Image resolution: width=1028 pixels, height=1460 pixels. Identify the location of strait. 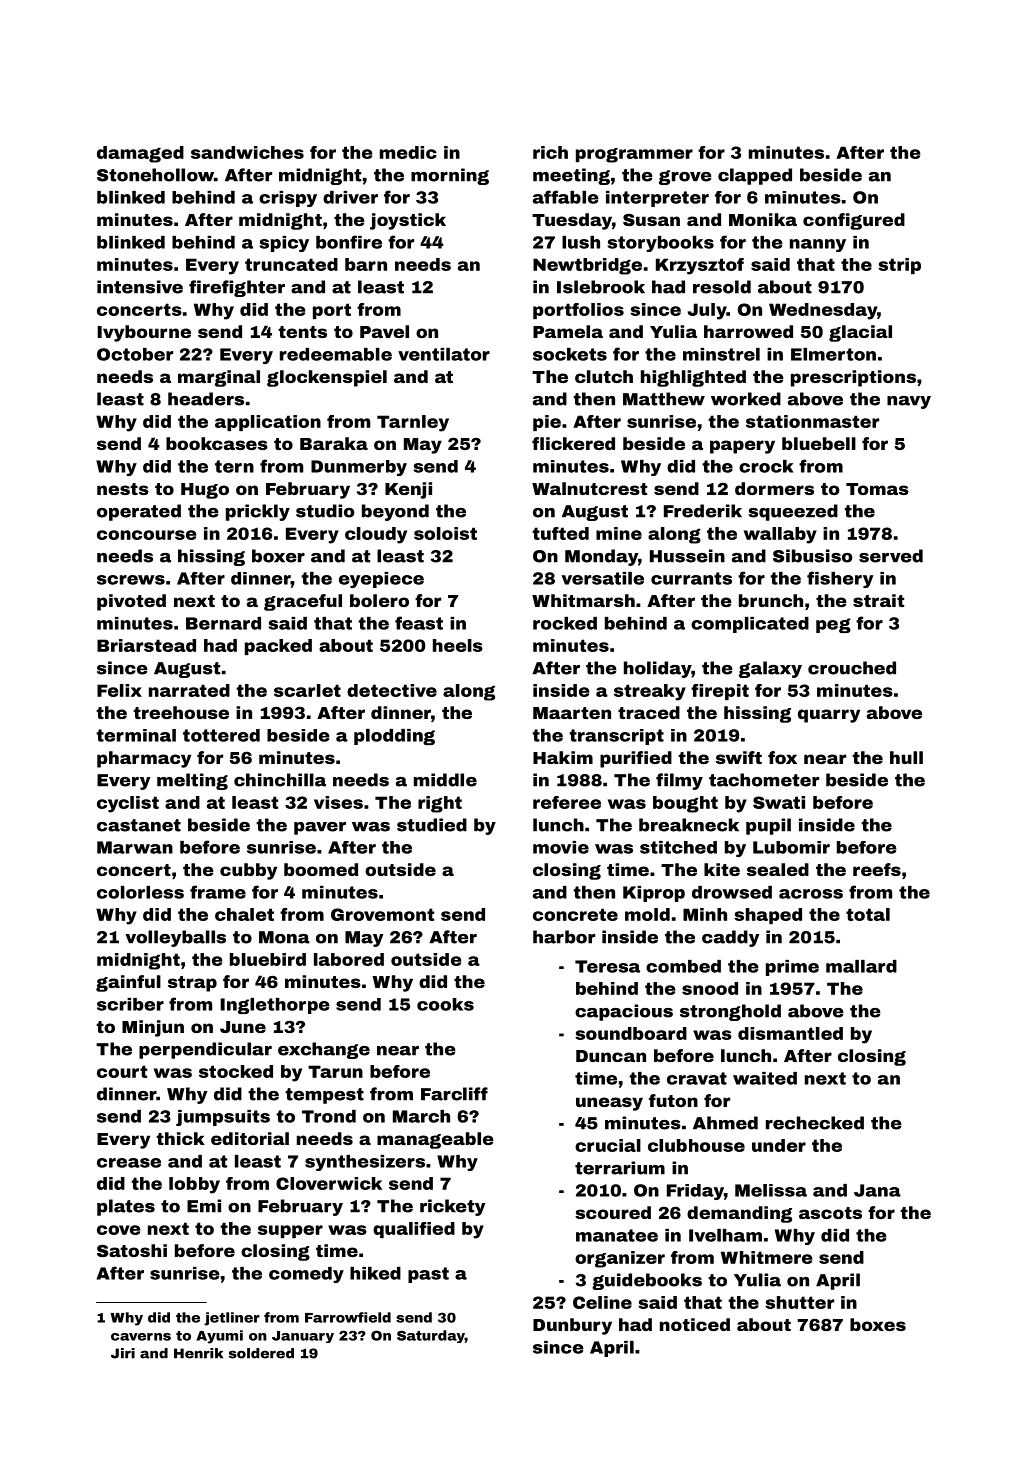
(878, 600).
